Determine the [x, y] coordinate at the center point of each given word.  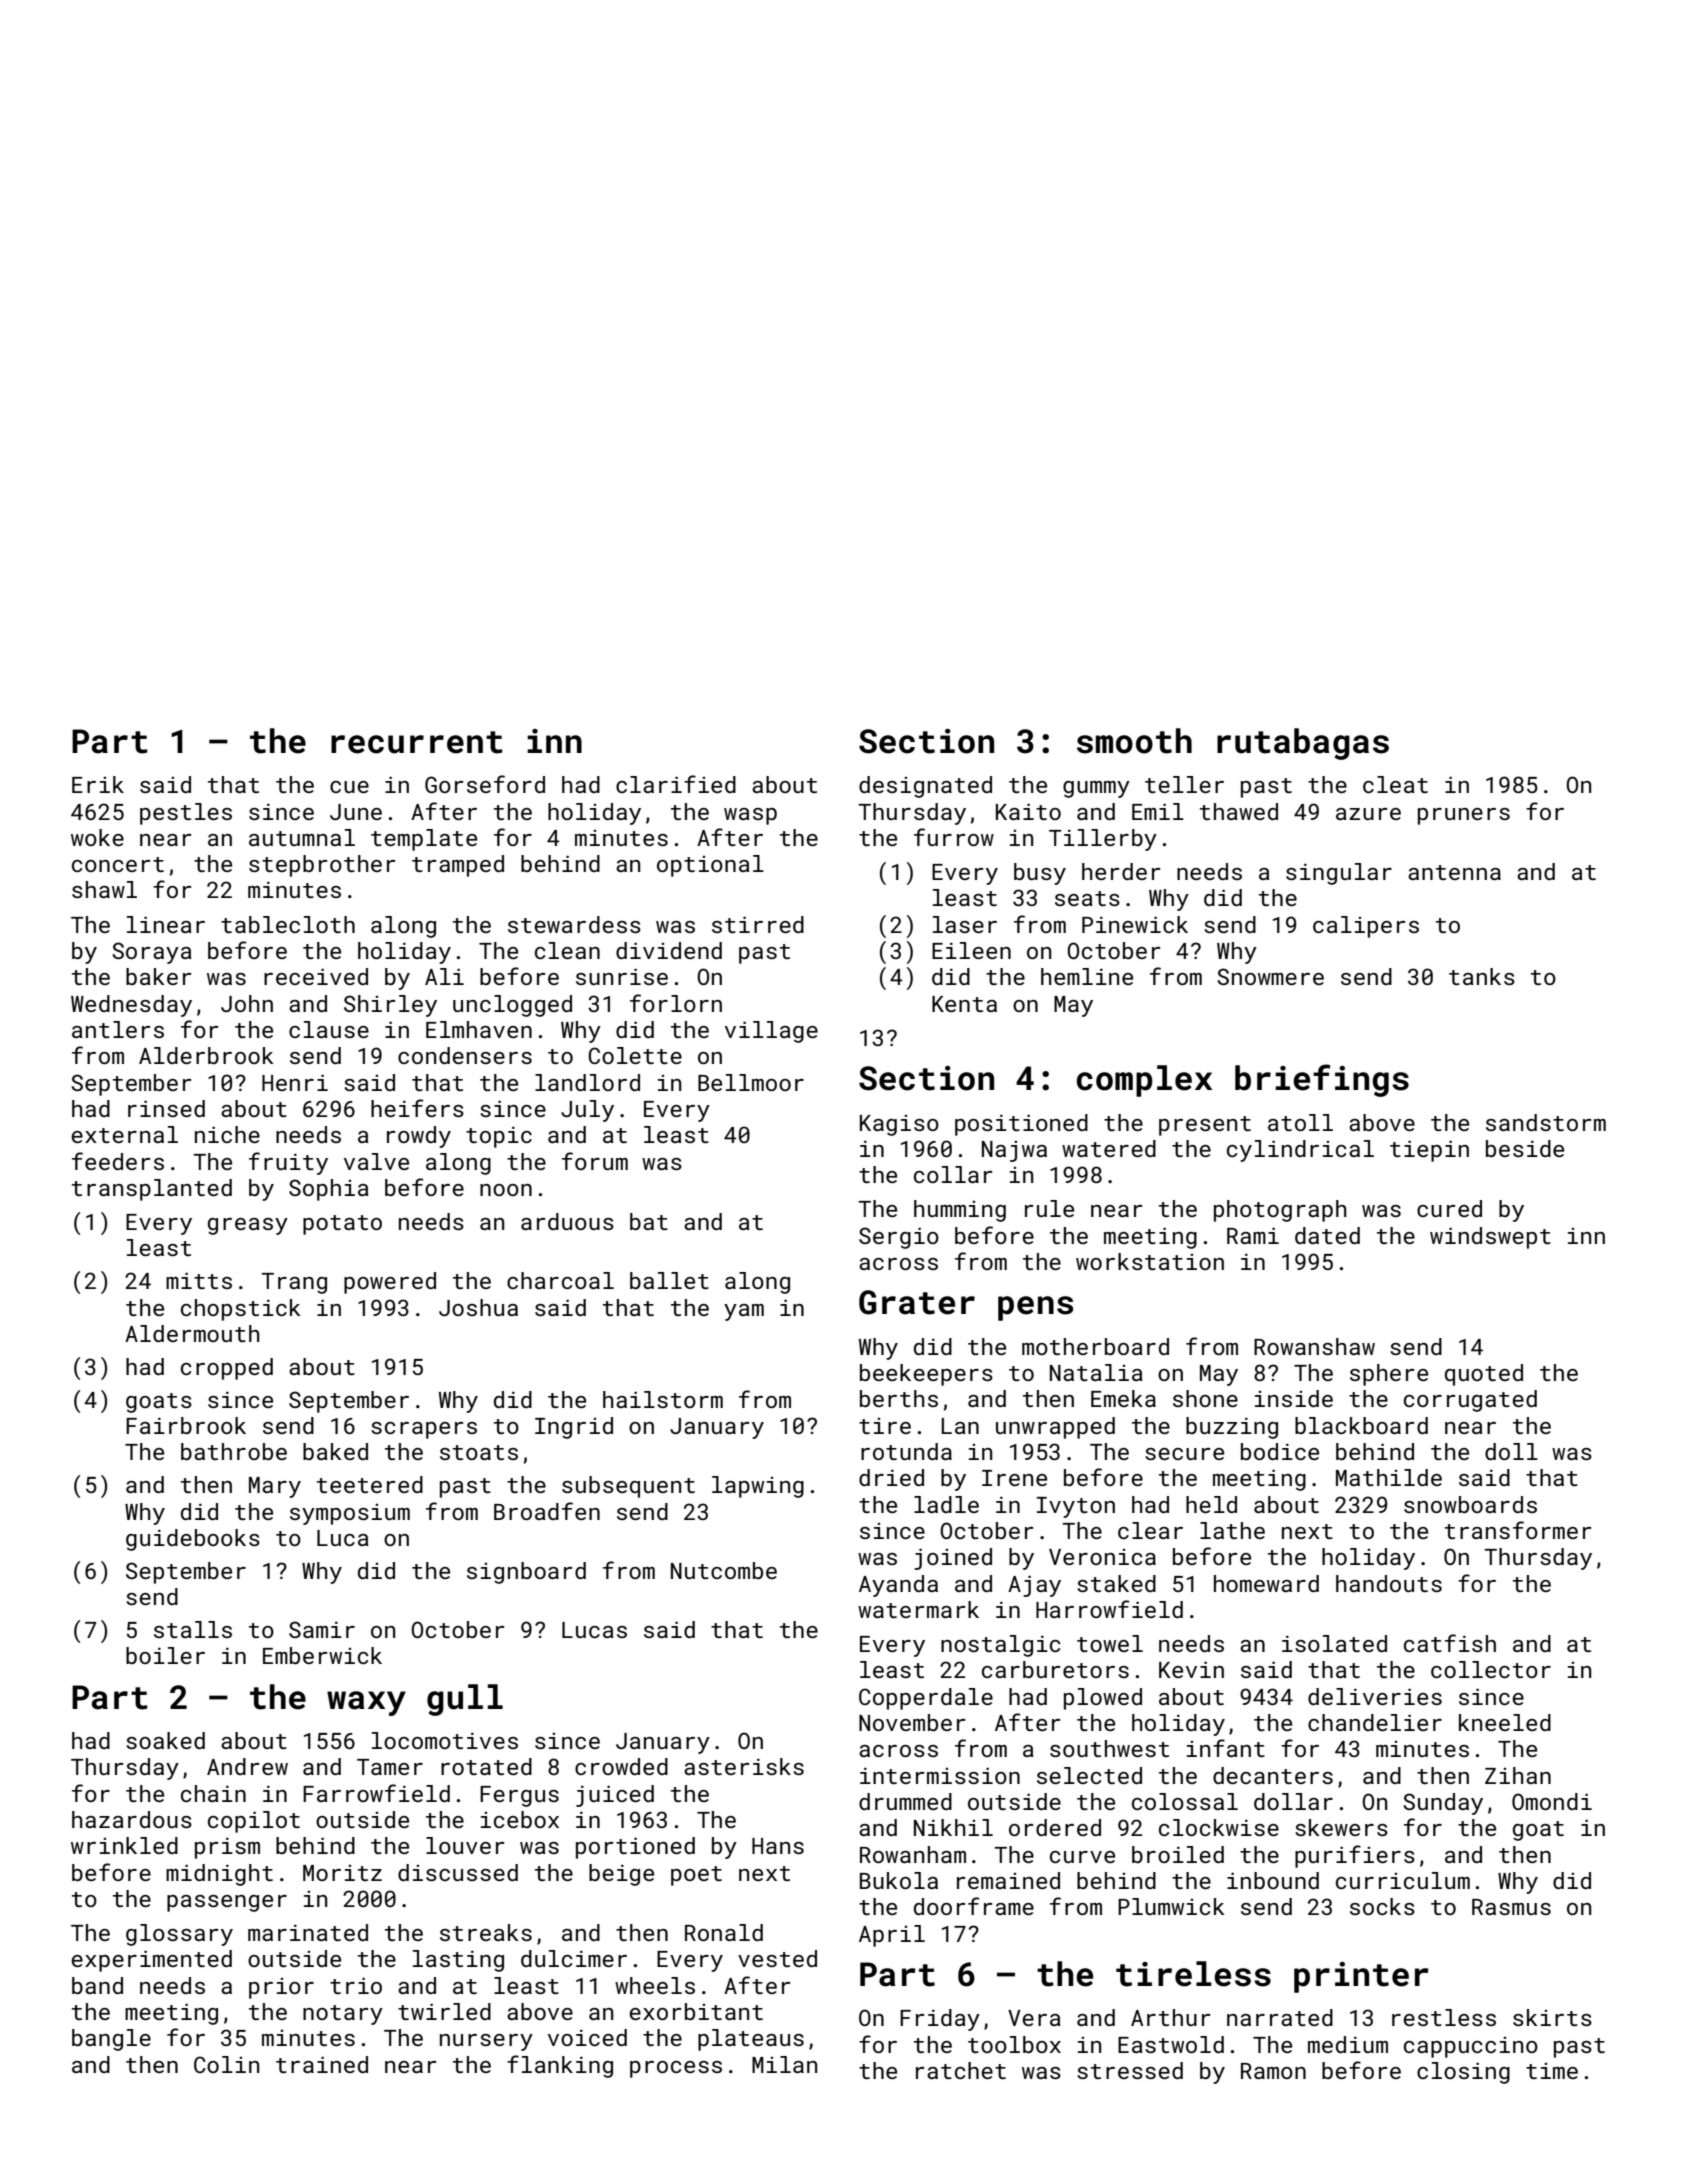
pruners [1464, 816]
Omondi [1552, 1801]
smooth [1134, 741]
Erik [98, 784]
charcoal [560, 1280]
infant [1226, 1748]
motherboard [1095, 1346]
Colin [226, 2064]
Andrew [247, 1766]
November [912, 1722]
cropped [227, 1369]
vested [777, 1958]
